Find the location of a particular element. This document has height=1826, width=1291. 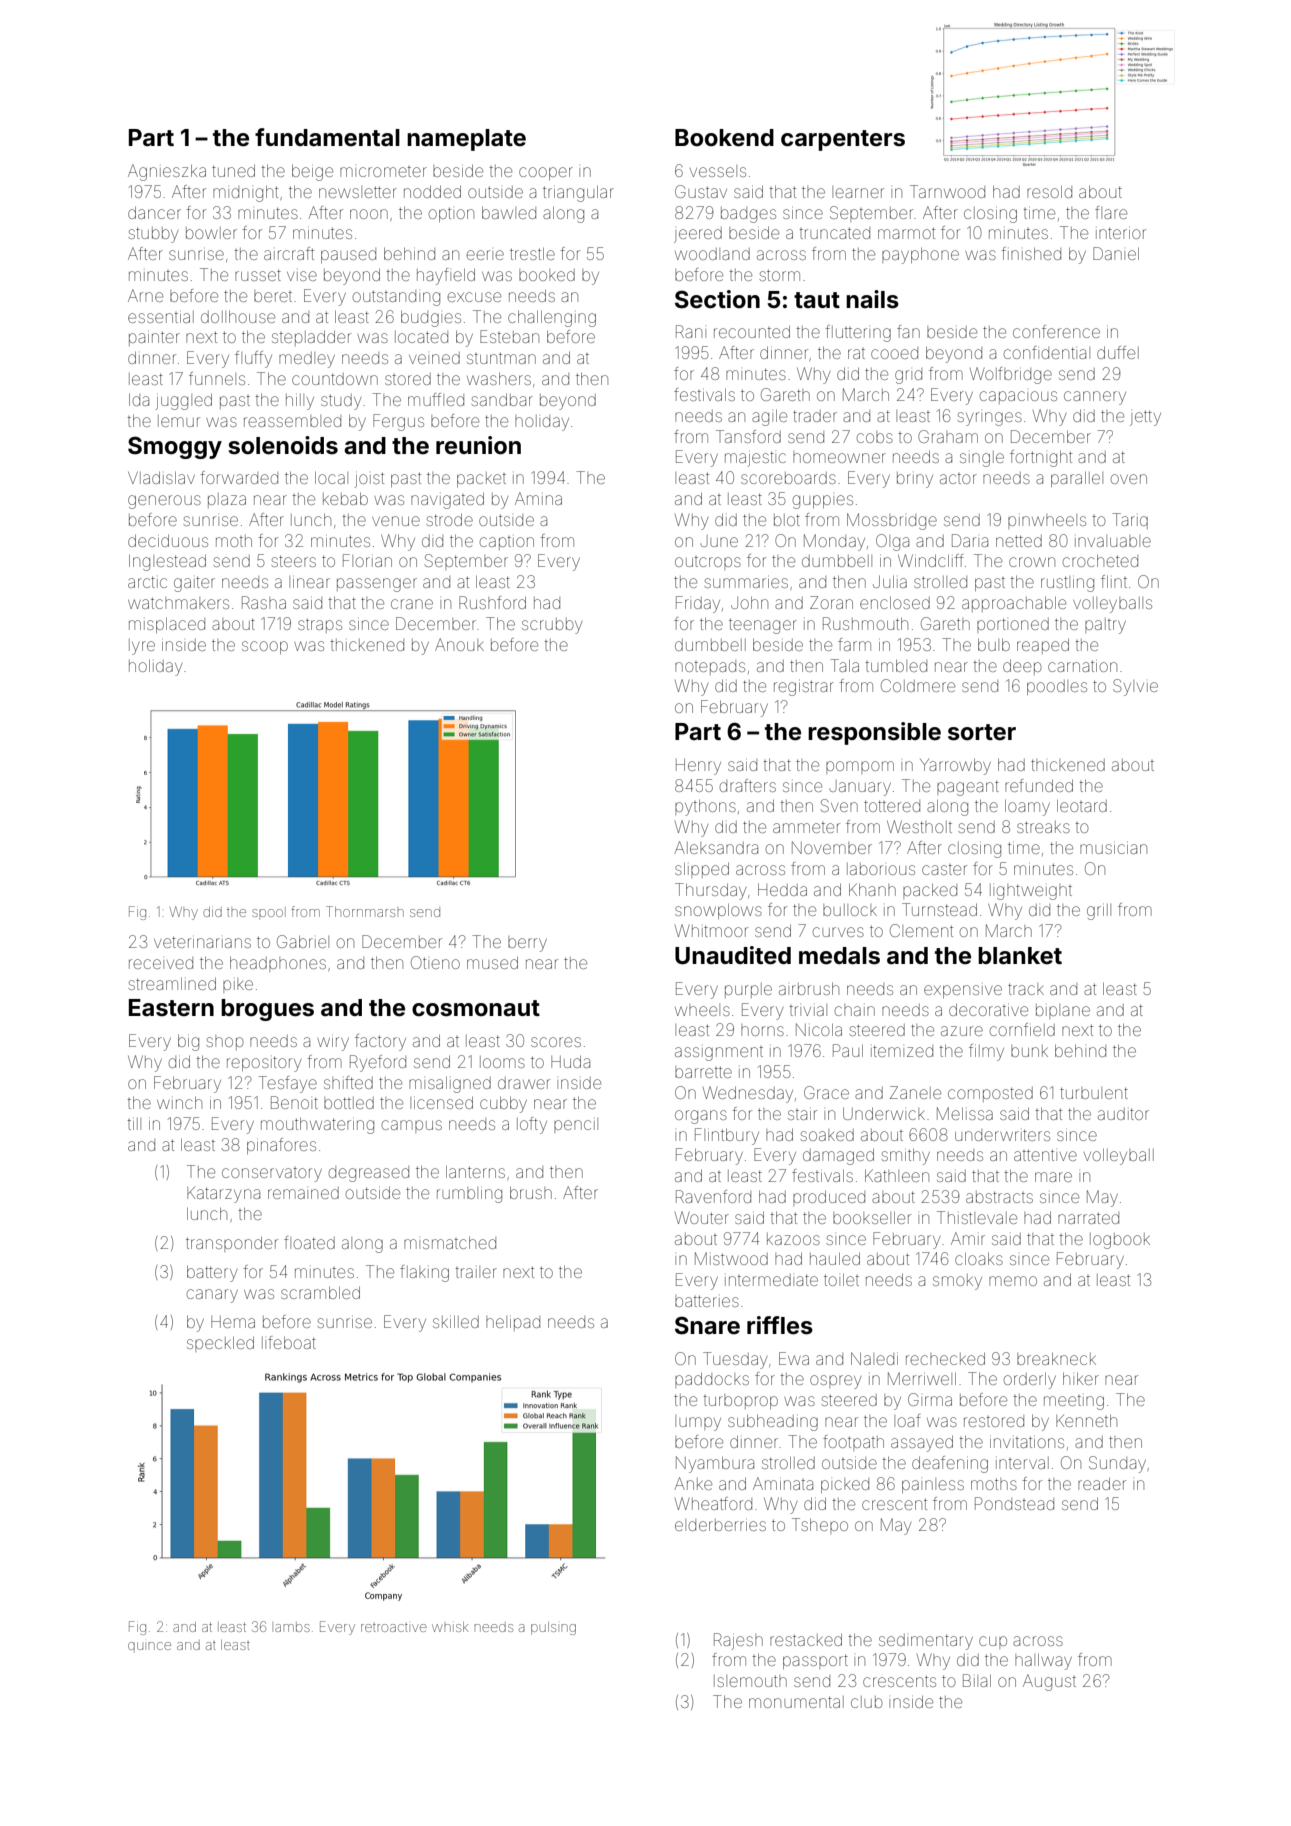

capacious is located at coordinates (1018, 397).
